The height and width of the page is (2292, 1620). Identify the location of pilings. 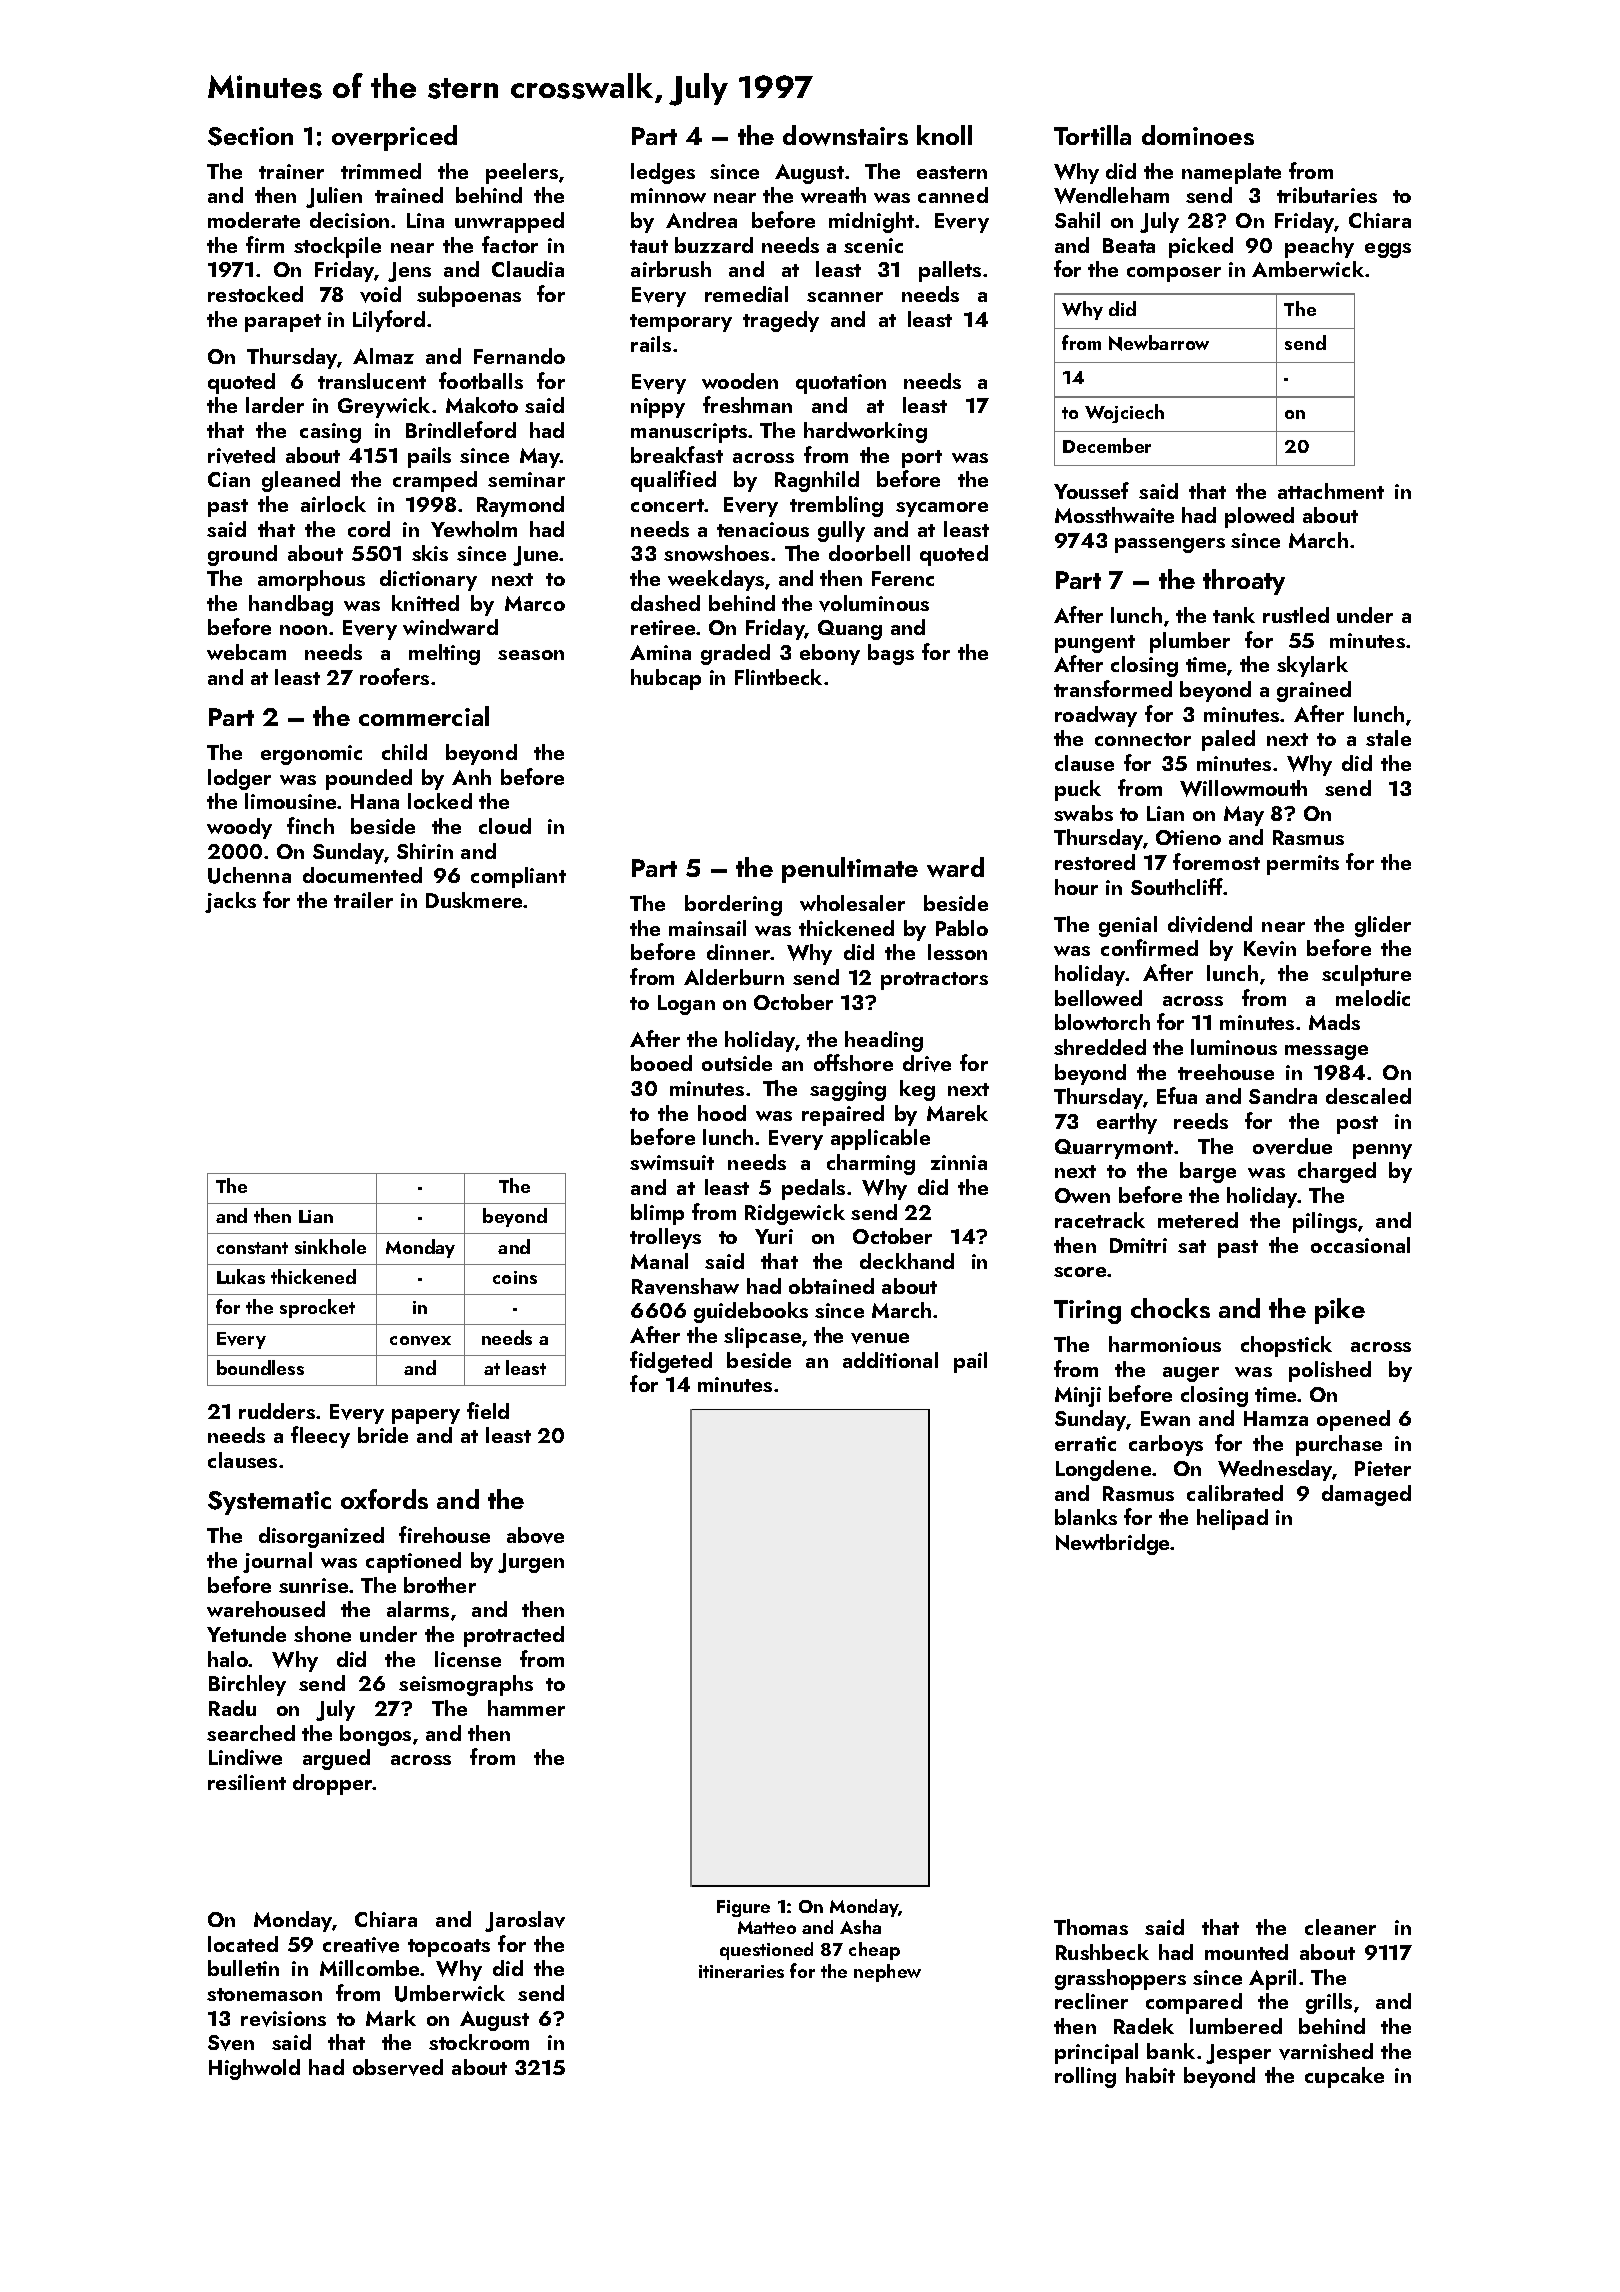
(1325, 1222).
